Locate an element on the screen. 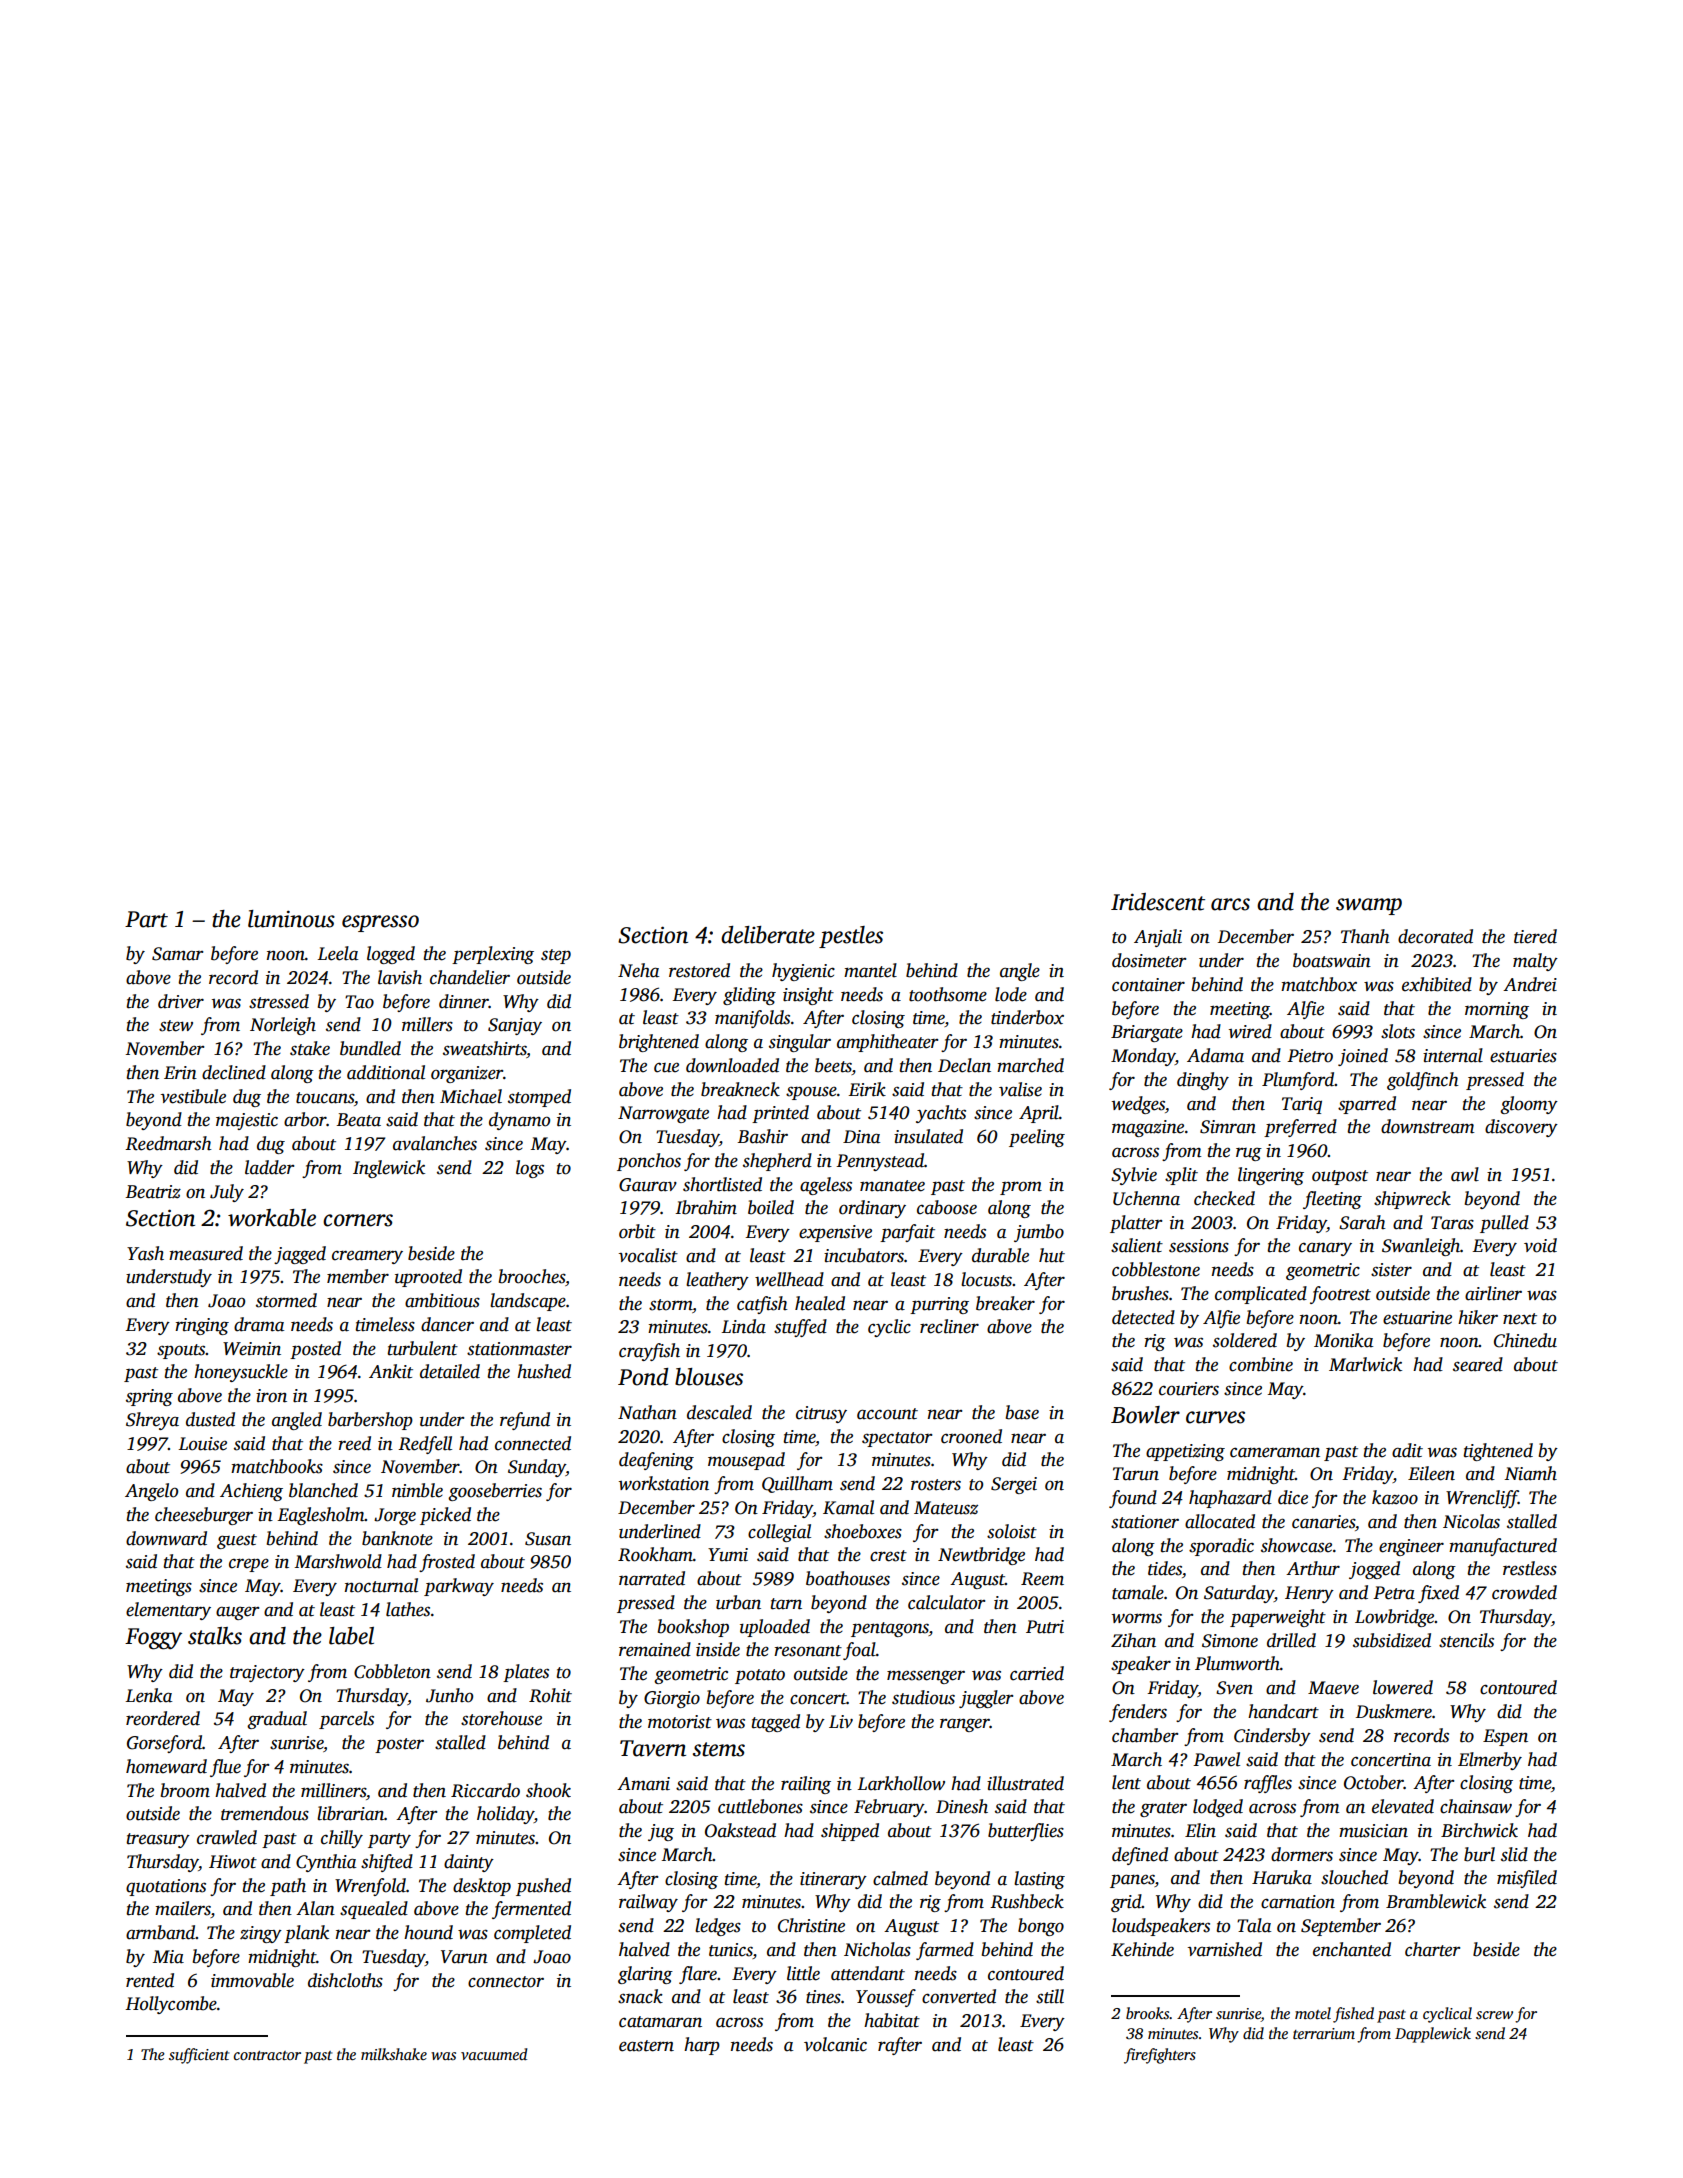 Image resolution: width=1683 pixels, height=2178 pixels. cameraman is located at coordinates (1275, 1452).
